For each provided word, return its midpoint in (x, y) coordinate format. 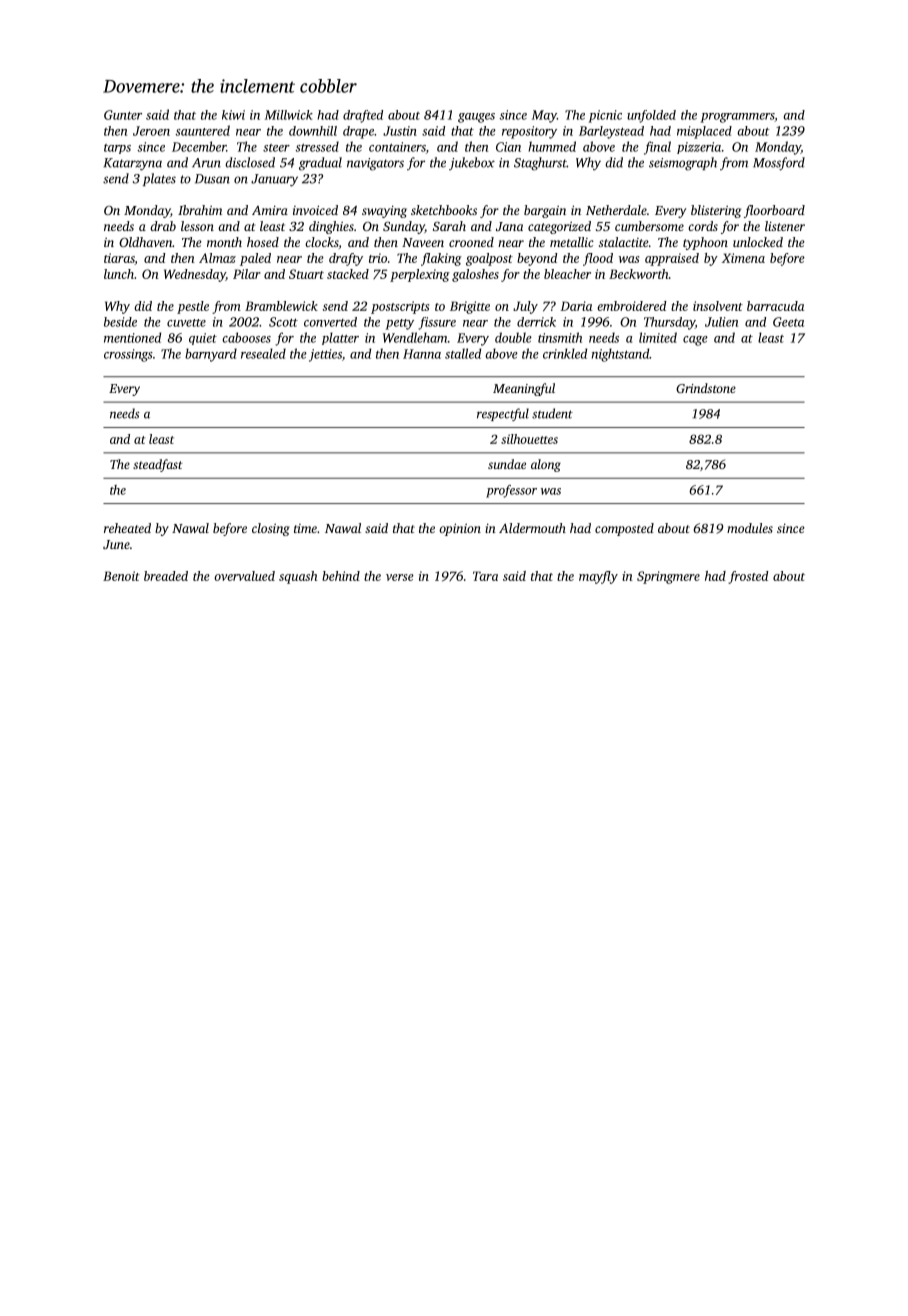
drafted (363, 116)
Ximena (743, 258)
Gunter (123, 115)
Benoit (121, 576)
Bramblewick (281, 306)
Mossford (779, 164)
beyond (537, 259)
